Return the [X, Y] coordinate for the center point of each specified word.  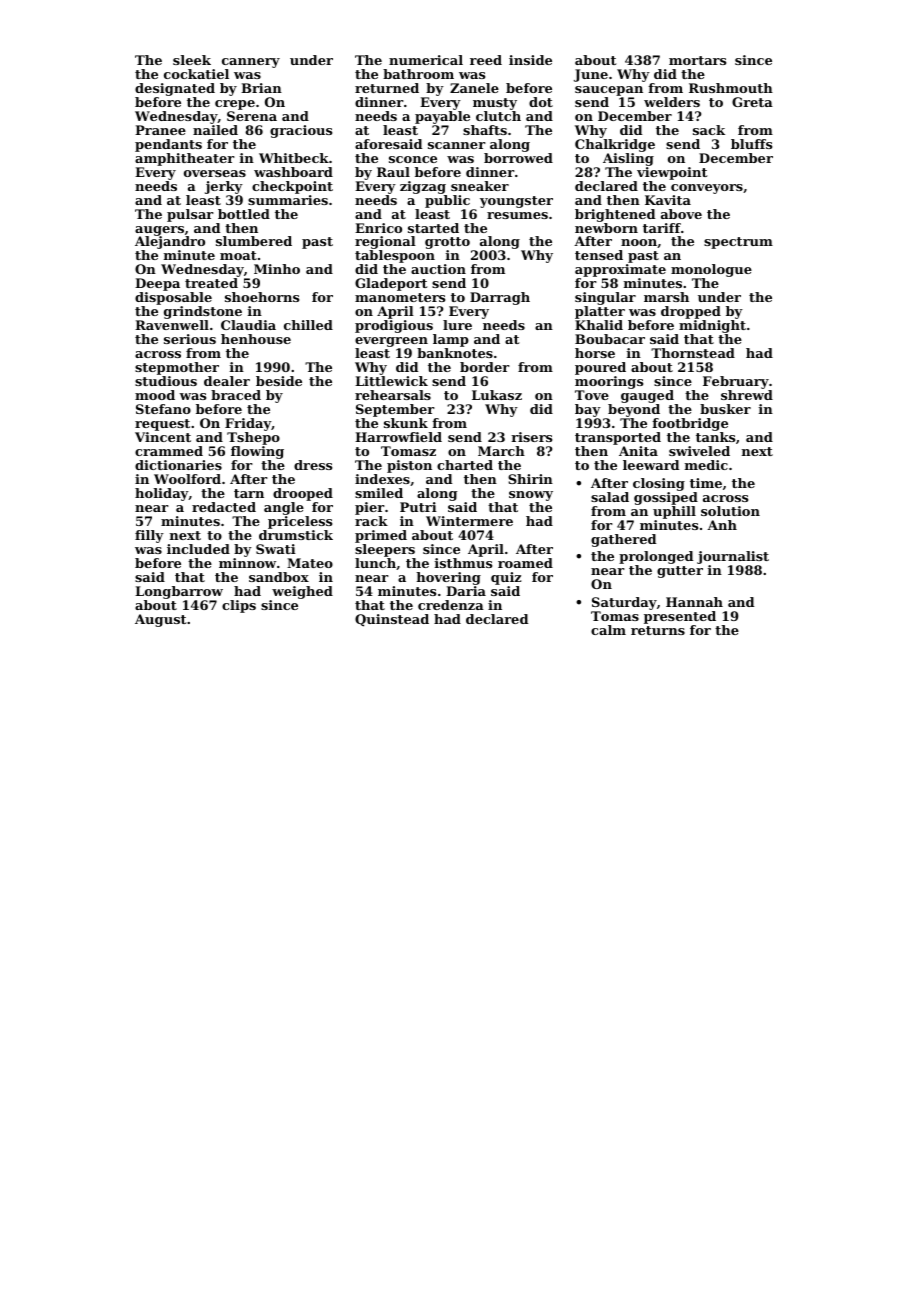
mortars [697, 60]
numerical [426, 60]
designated [175, 89]
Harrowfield [398, 437]
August [161, 620]
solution [730, 511]
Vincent [163, 437]
